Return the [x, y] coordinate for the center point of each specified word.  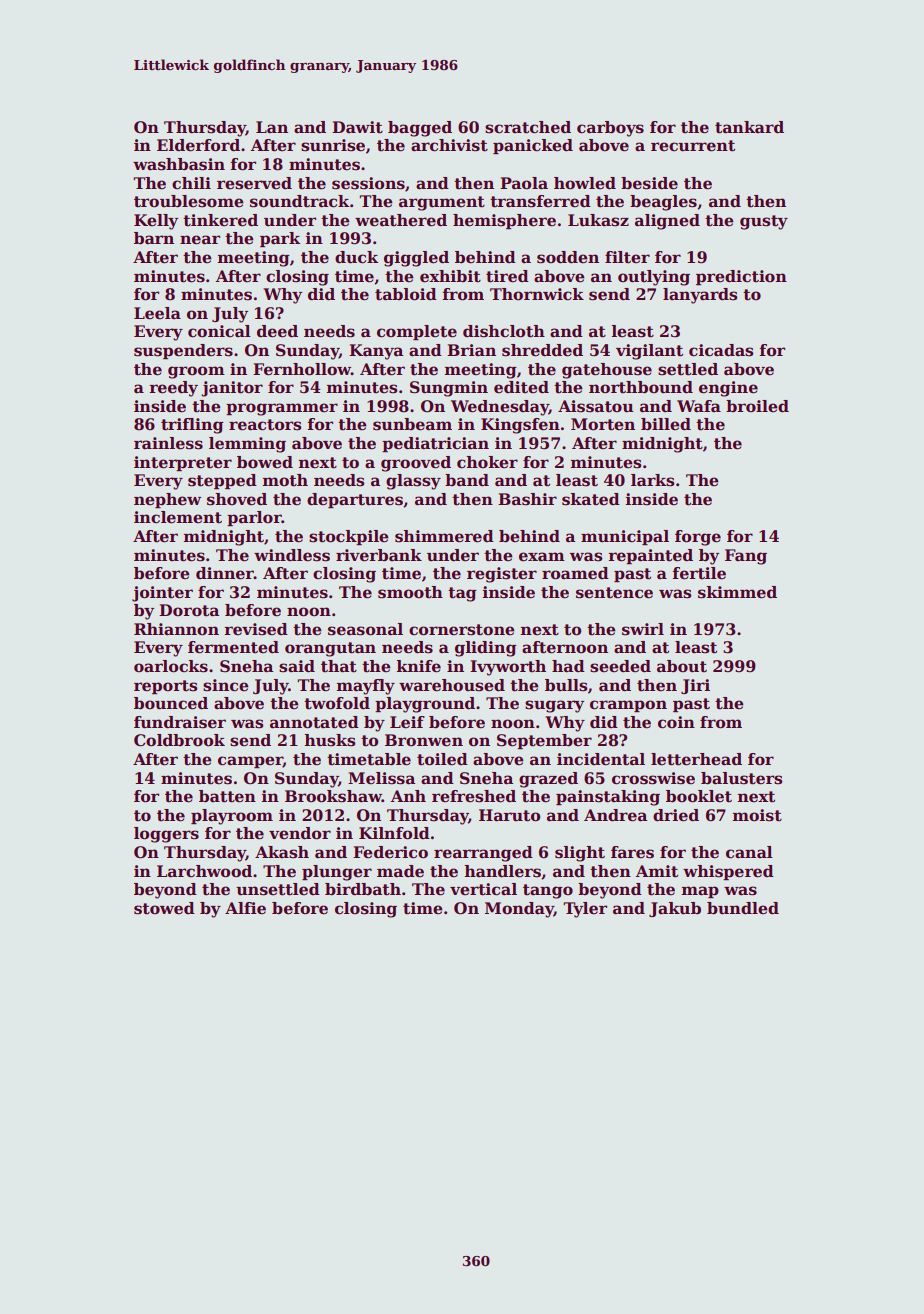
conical [219, 331]
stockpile [349, 537]
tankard [749, 127]
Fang [746, 557]
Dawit [357, 127]
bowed [265, 462]
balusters [741, 778]
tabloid [406, 294]
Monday [519, 910]
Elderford [198, 145]
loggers [166, 835]
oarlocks [171, 666]
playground [425, 705]
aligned [667, 222]
